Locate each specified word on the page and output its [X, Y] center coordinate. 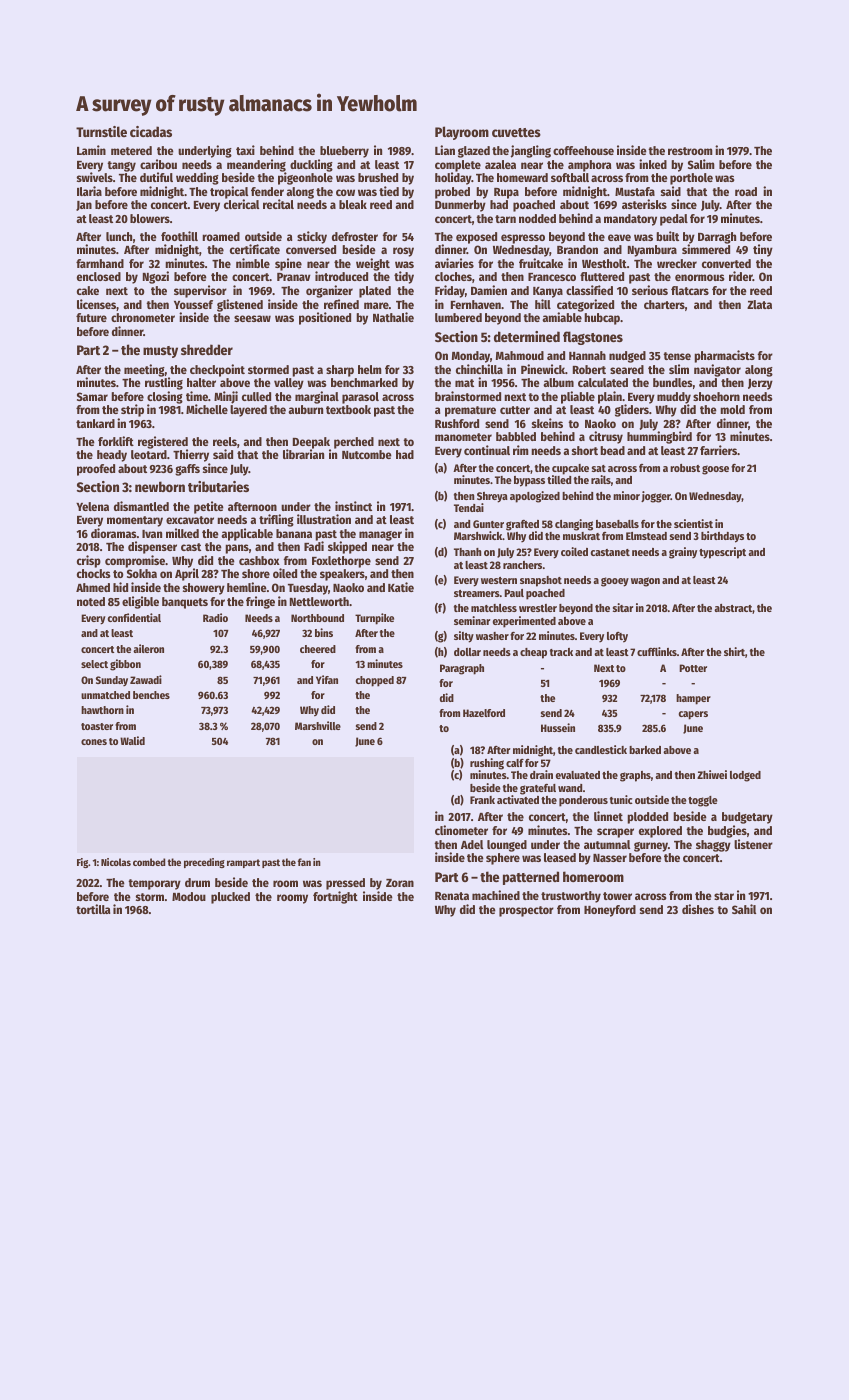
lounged [507, 846]
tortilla [93, 909]
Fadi [314, 546]
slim [679, 369]
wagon [645, 582]
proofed [96, 470]
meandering [256, 166]
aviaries [454, 263]
